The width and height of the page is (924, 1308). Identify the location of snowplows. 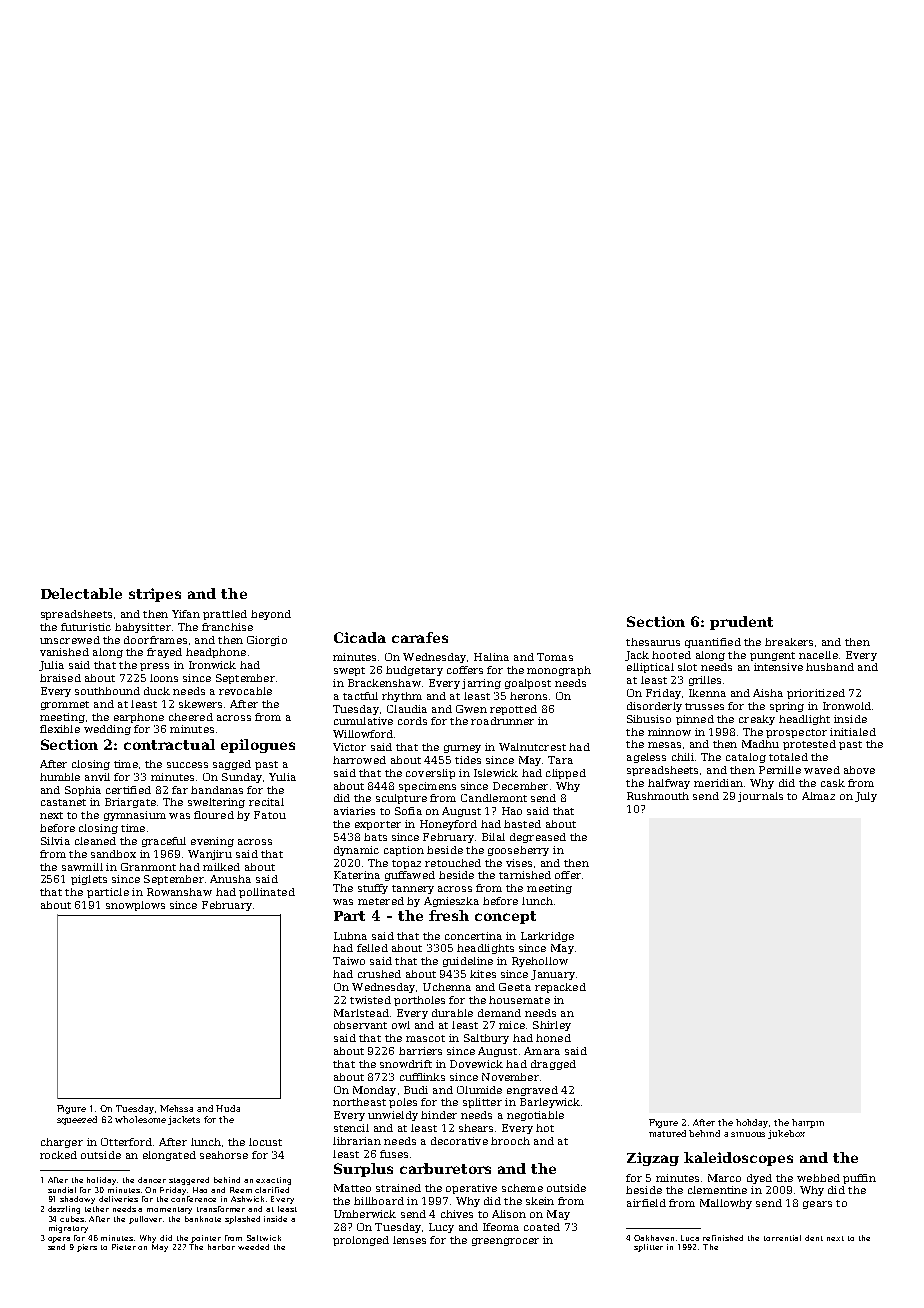
(135, 906).
